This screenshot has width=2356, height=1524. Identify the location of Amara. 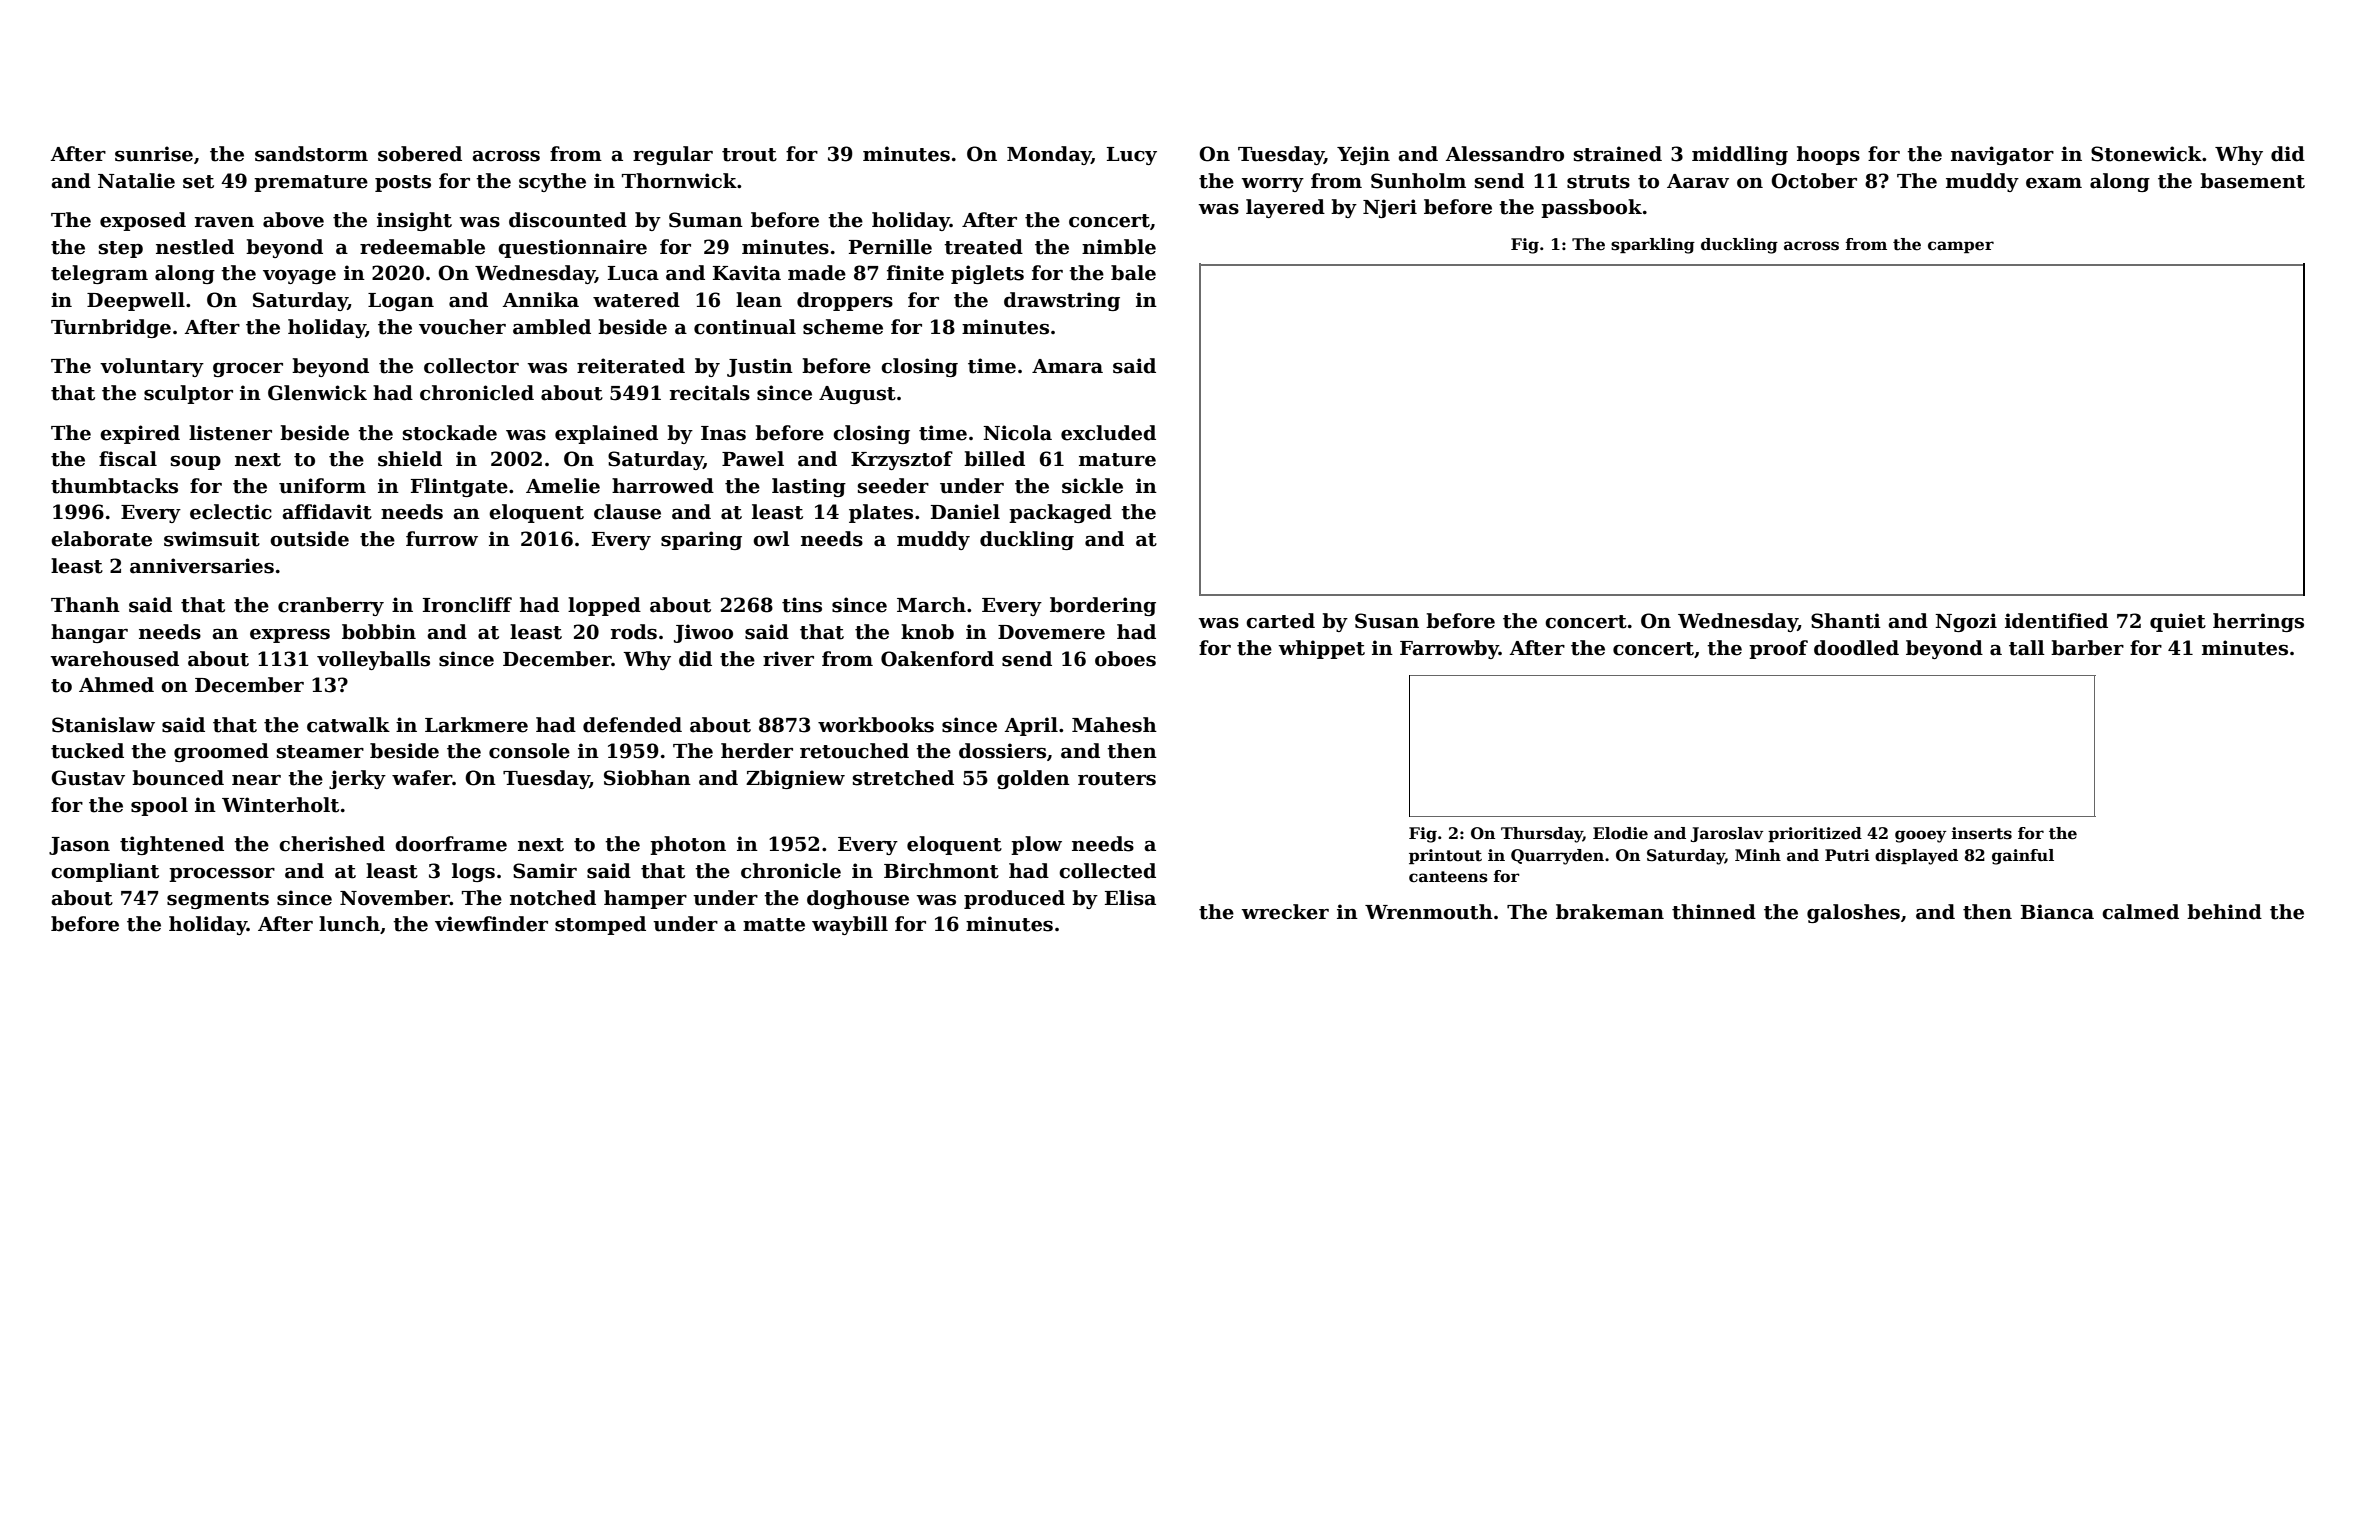
(1067, 366).
